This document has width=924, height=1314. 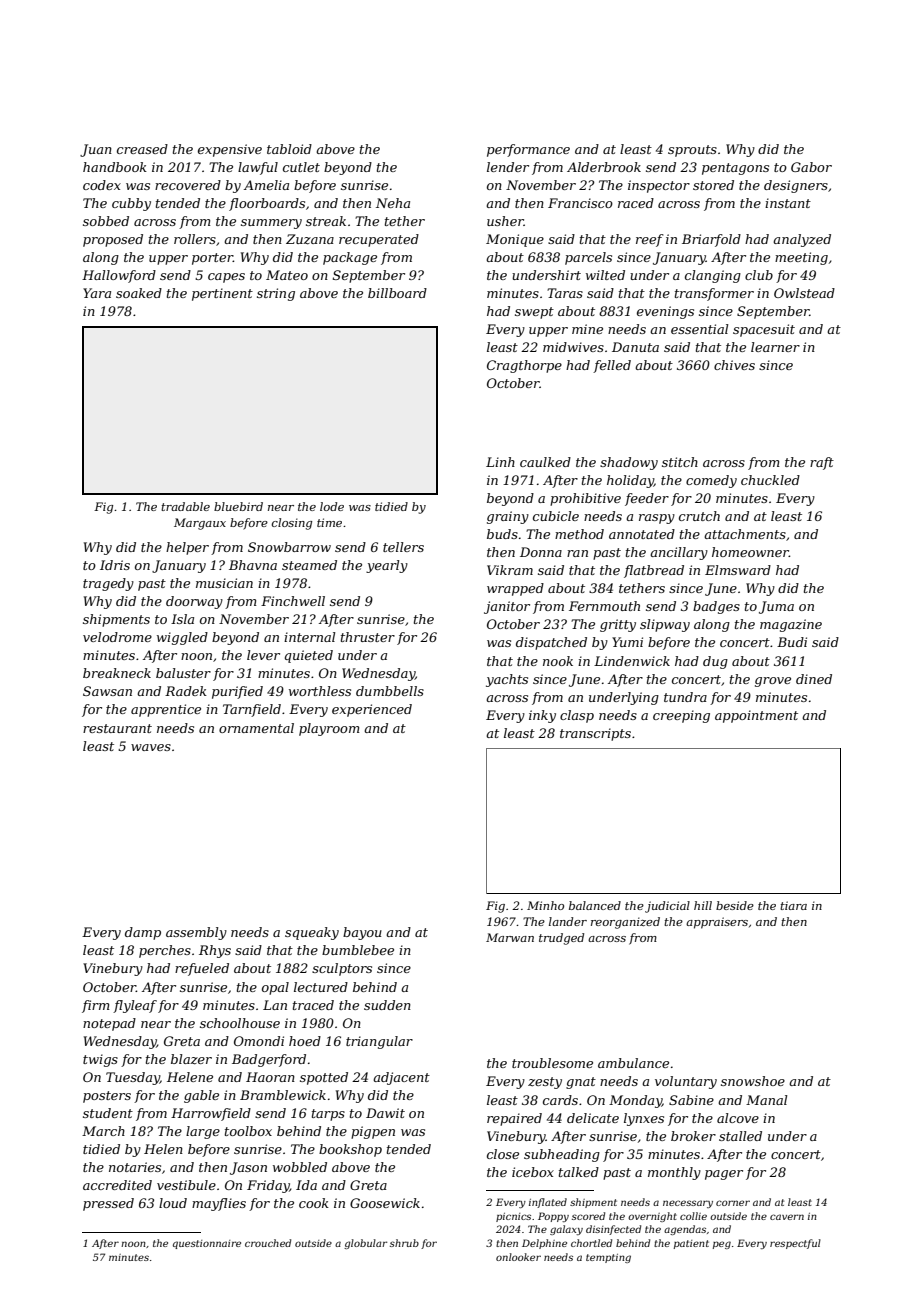 What do you see at coordinates (186, 1185) in the document?
I see `vestibule` at bounding box center [186, 1185].
